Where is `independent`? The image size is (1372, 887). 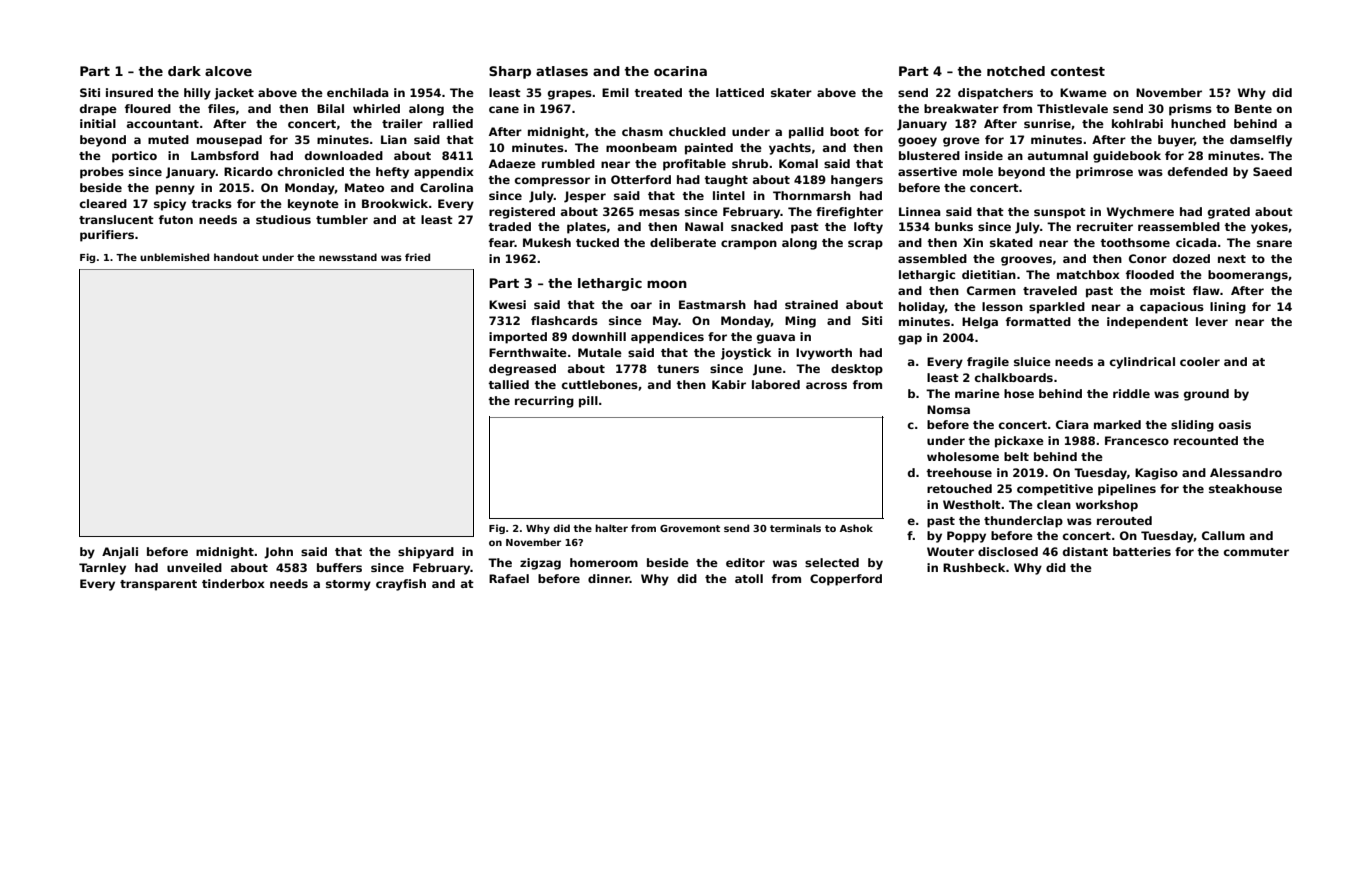 independent is located at coordinates (1147, 323).
